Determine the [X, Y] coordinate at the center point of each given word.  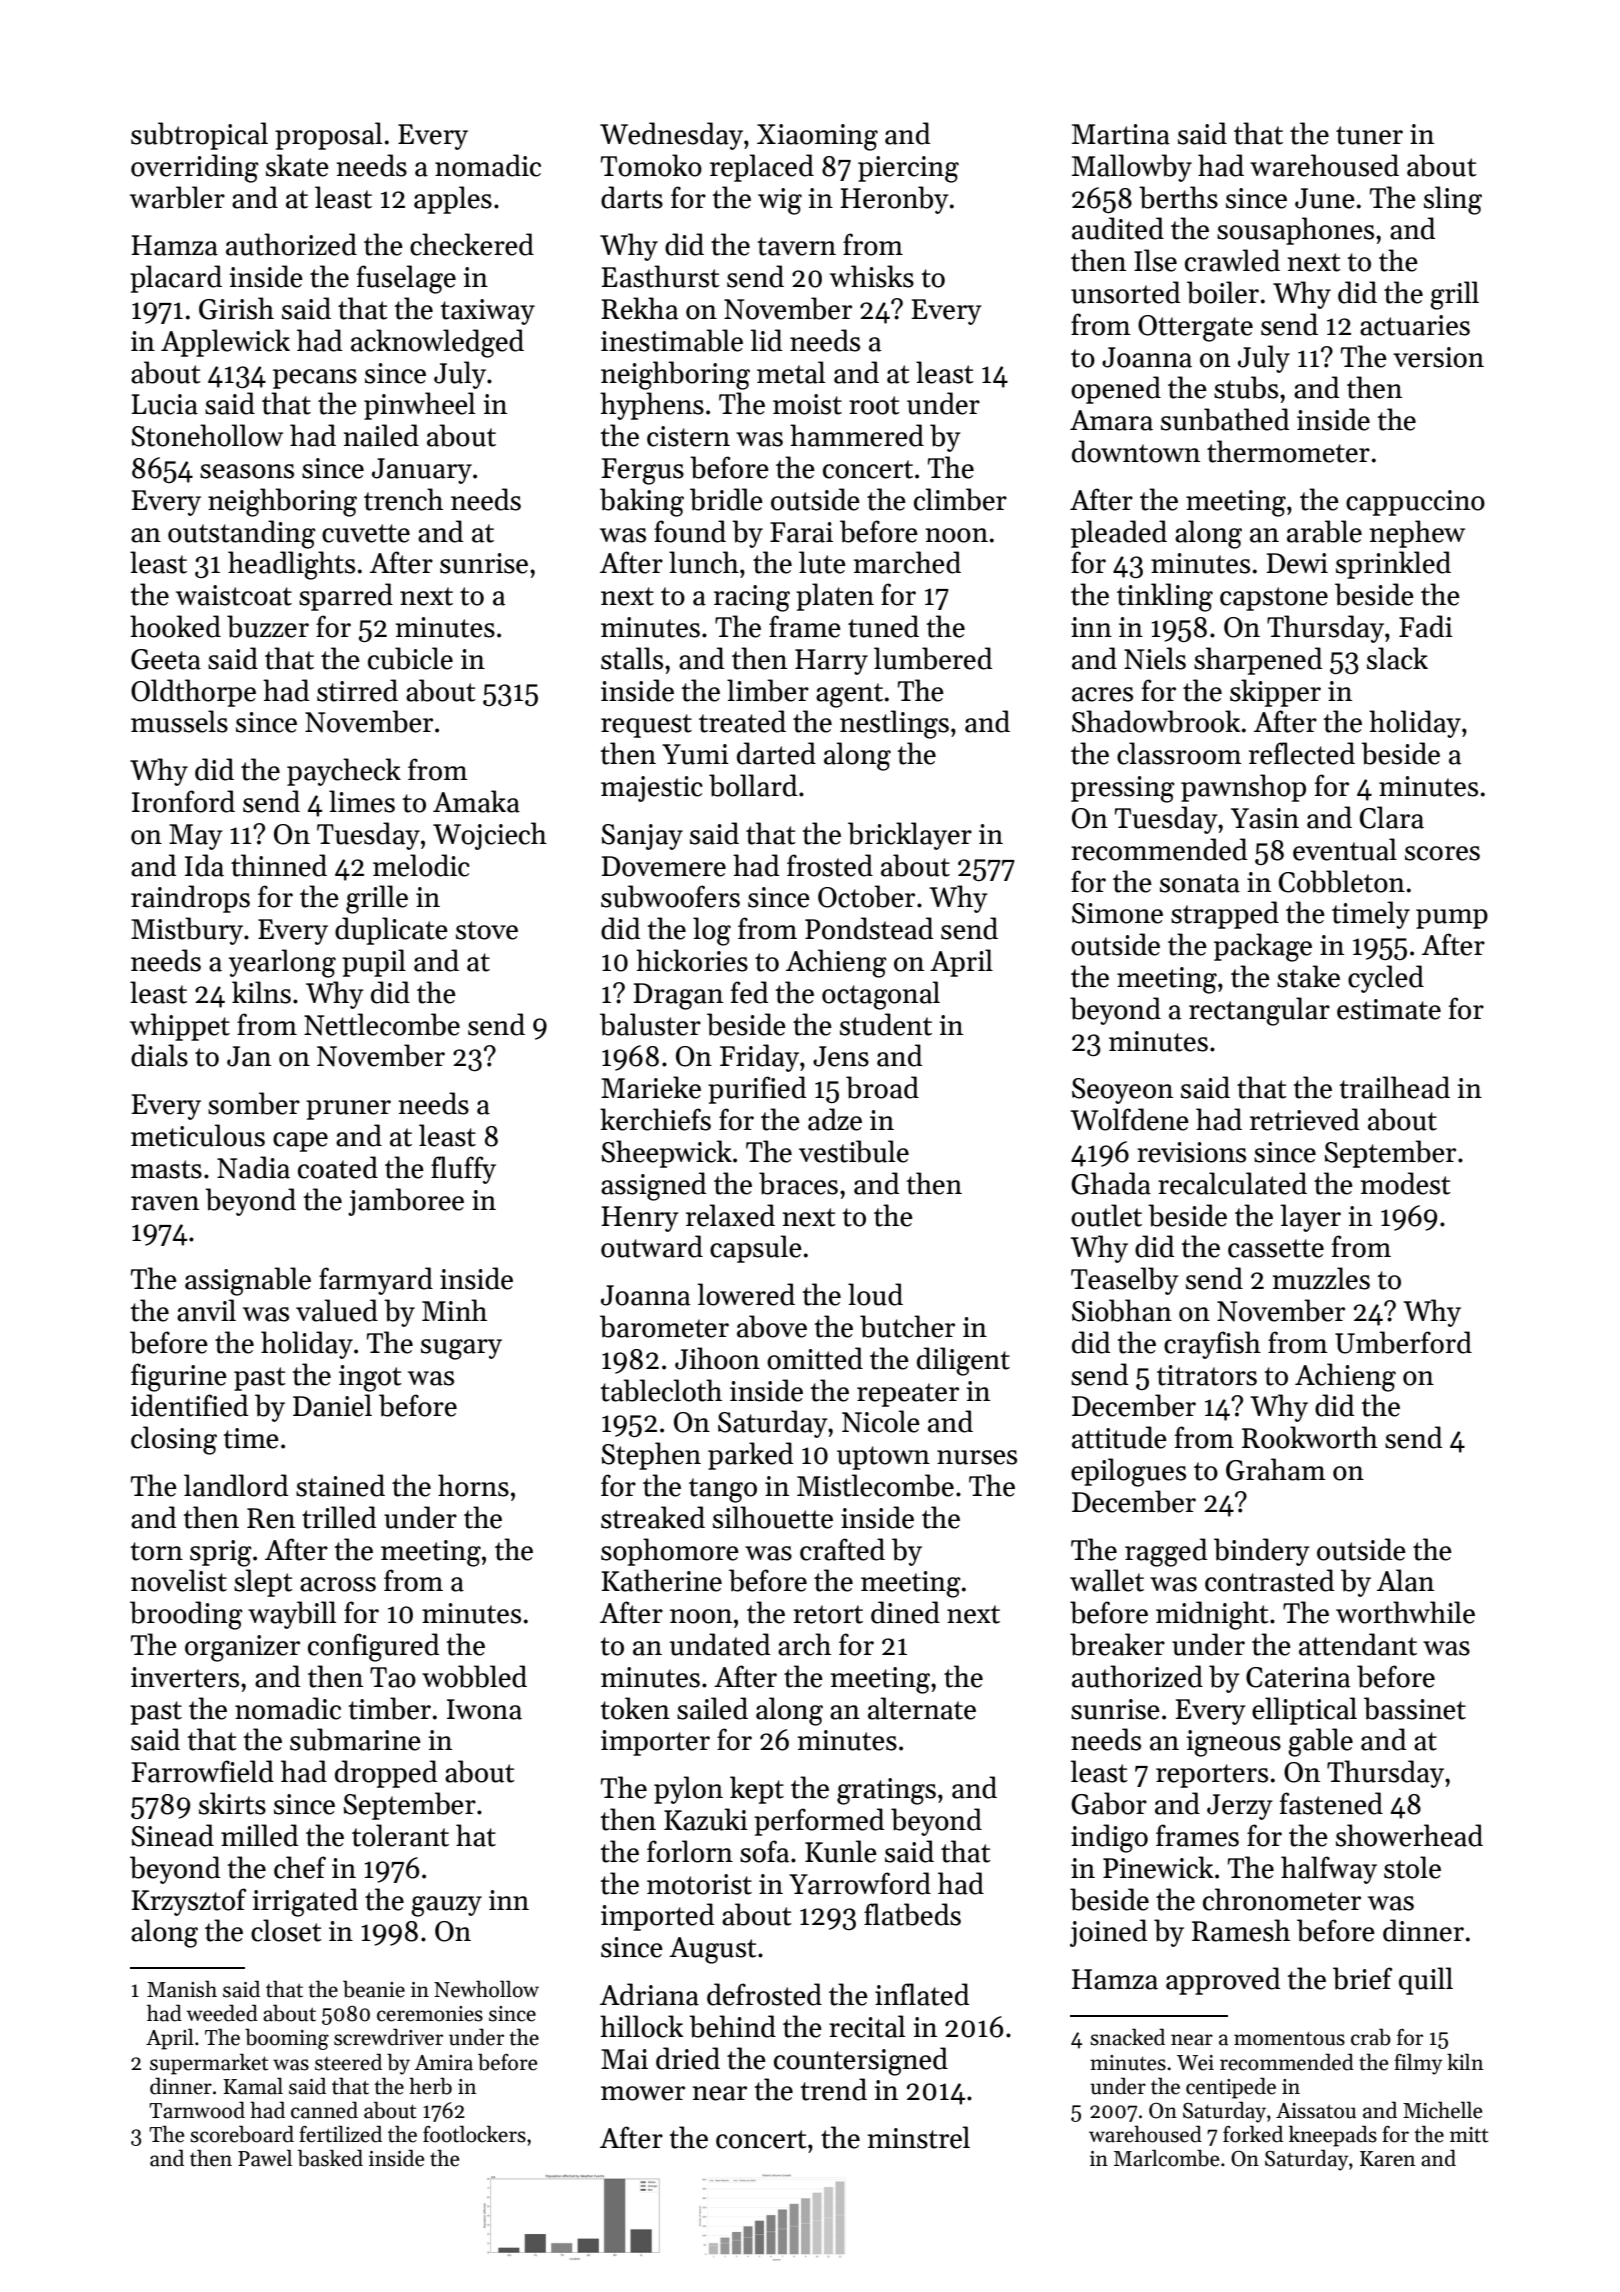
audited [1118, 228]
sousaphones [1295, 231]
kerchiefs [655, 1119]
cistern [688, 436]
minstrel [919, 2137]
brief [1363, 1978]
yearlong [282, 963]
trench [403, 499]
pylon [688, 1790]
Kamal [253, 2086]
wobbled [474, 1676]
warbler [177, 197]
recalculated [1232, 1183]
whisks [872, 276]
